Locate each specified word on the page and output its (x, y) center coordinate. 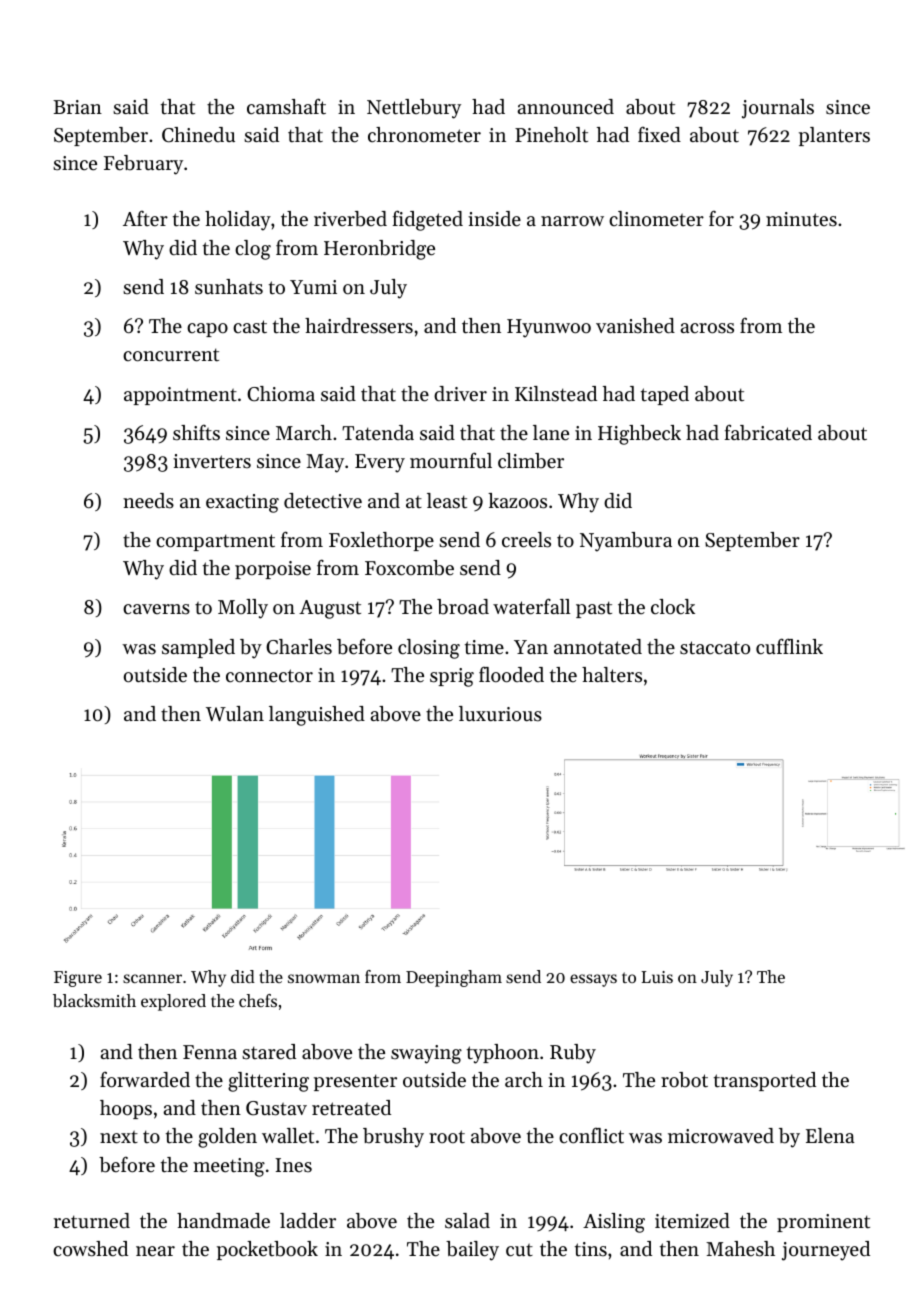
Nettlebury (414, 109)
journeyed (826, 1251)
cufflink (789, 646)
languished (317, 716)
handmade (223, 1220)
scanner (152, 978)
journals (778, 109)
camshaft (286, 106)
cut (519, 1250)
